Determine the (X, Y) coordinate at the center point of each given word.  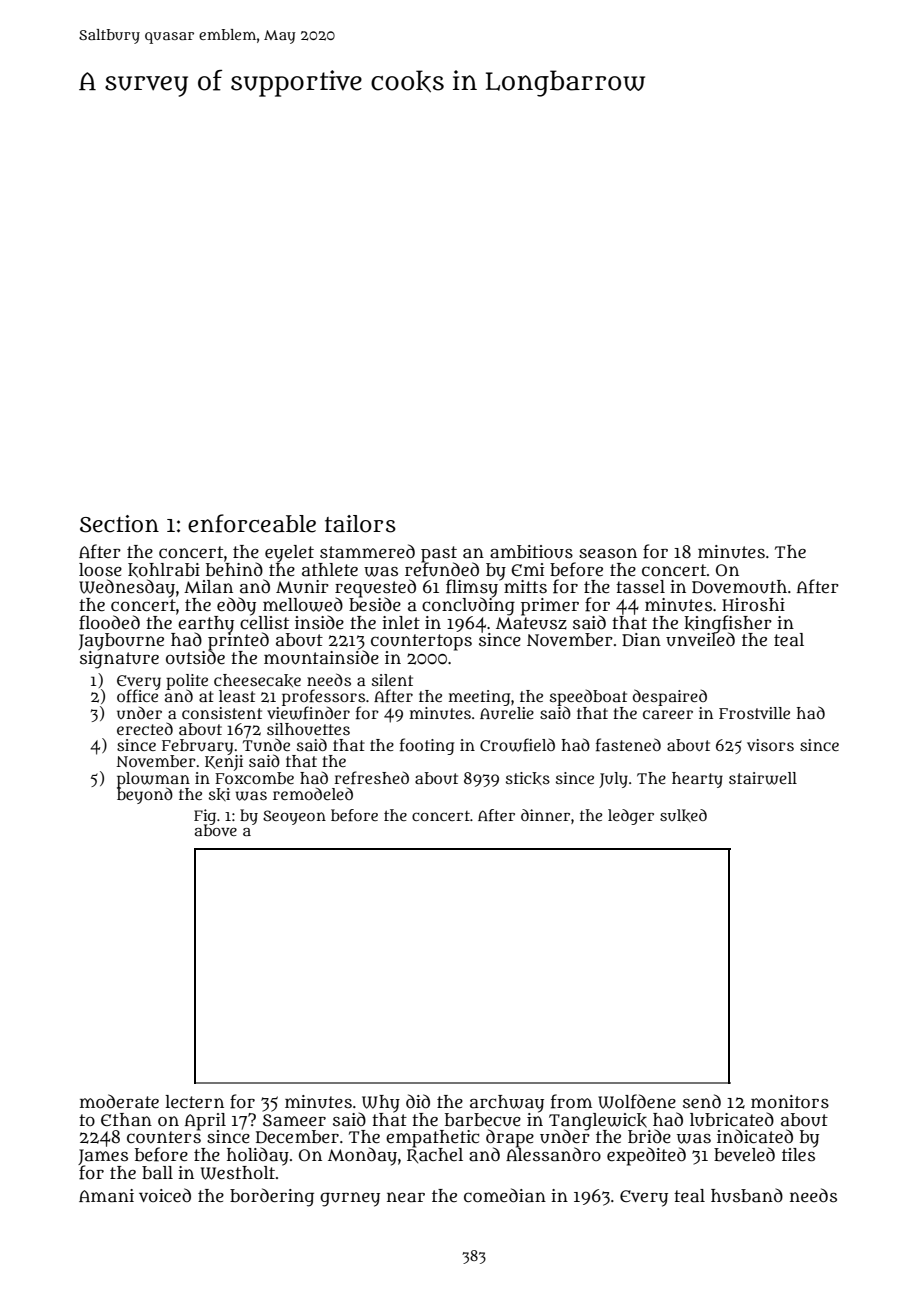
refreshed (371, 778)
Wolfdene (637, 1101)
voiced (165, 1195)
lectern (194, 1101)
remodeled (313, 793)
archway (507, 1103)
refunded (442, 569)
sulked (683, 815)
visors (770, 745)
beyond (145, 796)
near (406, 1197)
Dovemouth (739, 587)
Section (119, 524)
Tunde (266, 745)
